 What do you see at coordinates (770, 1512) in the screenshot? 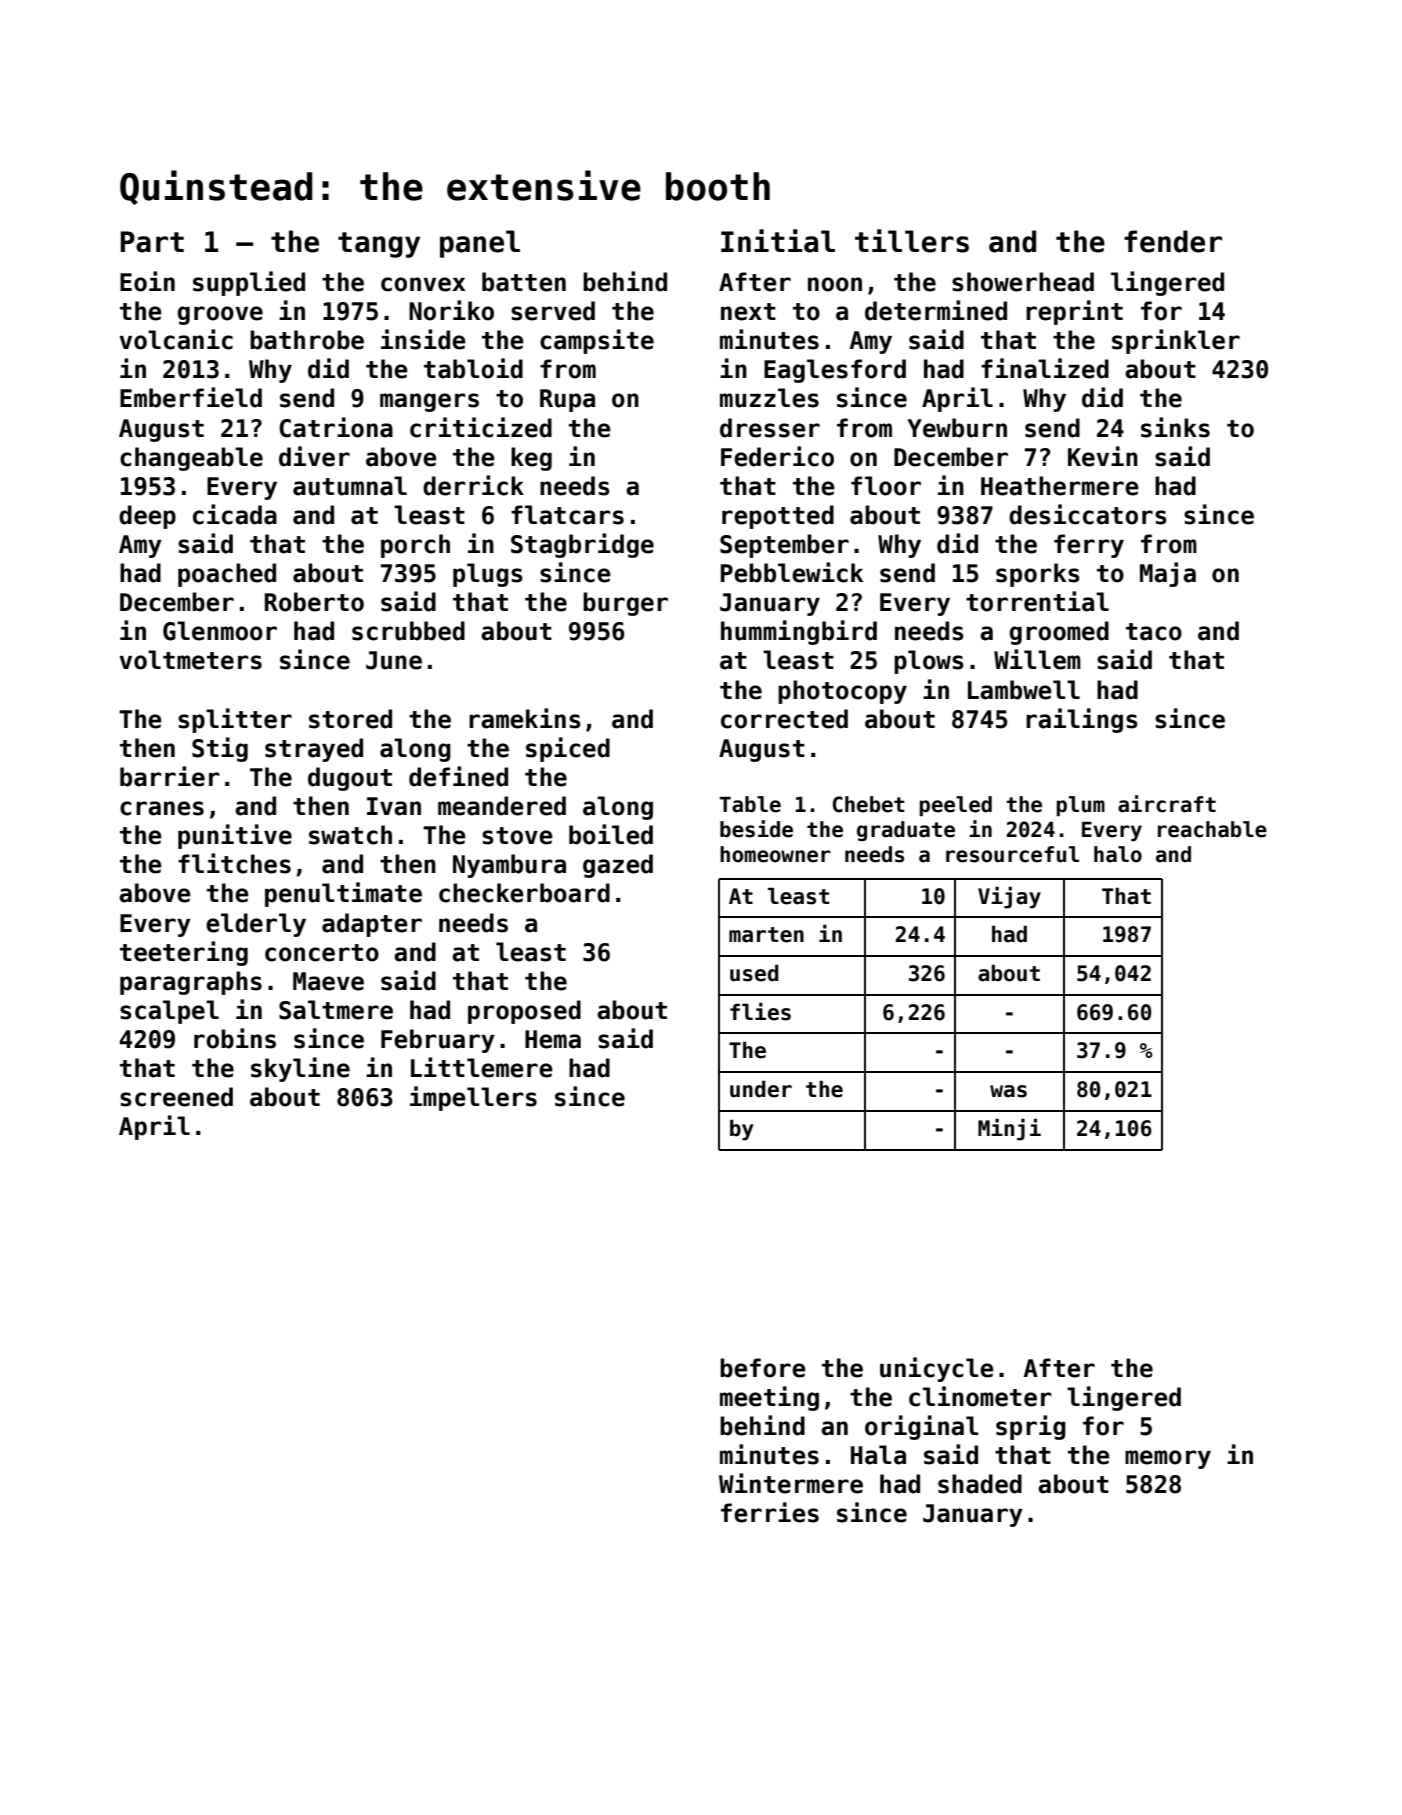
I see `ferries` at bounding box center [770, 1512].
